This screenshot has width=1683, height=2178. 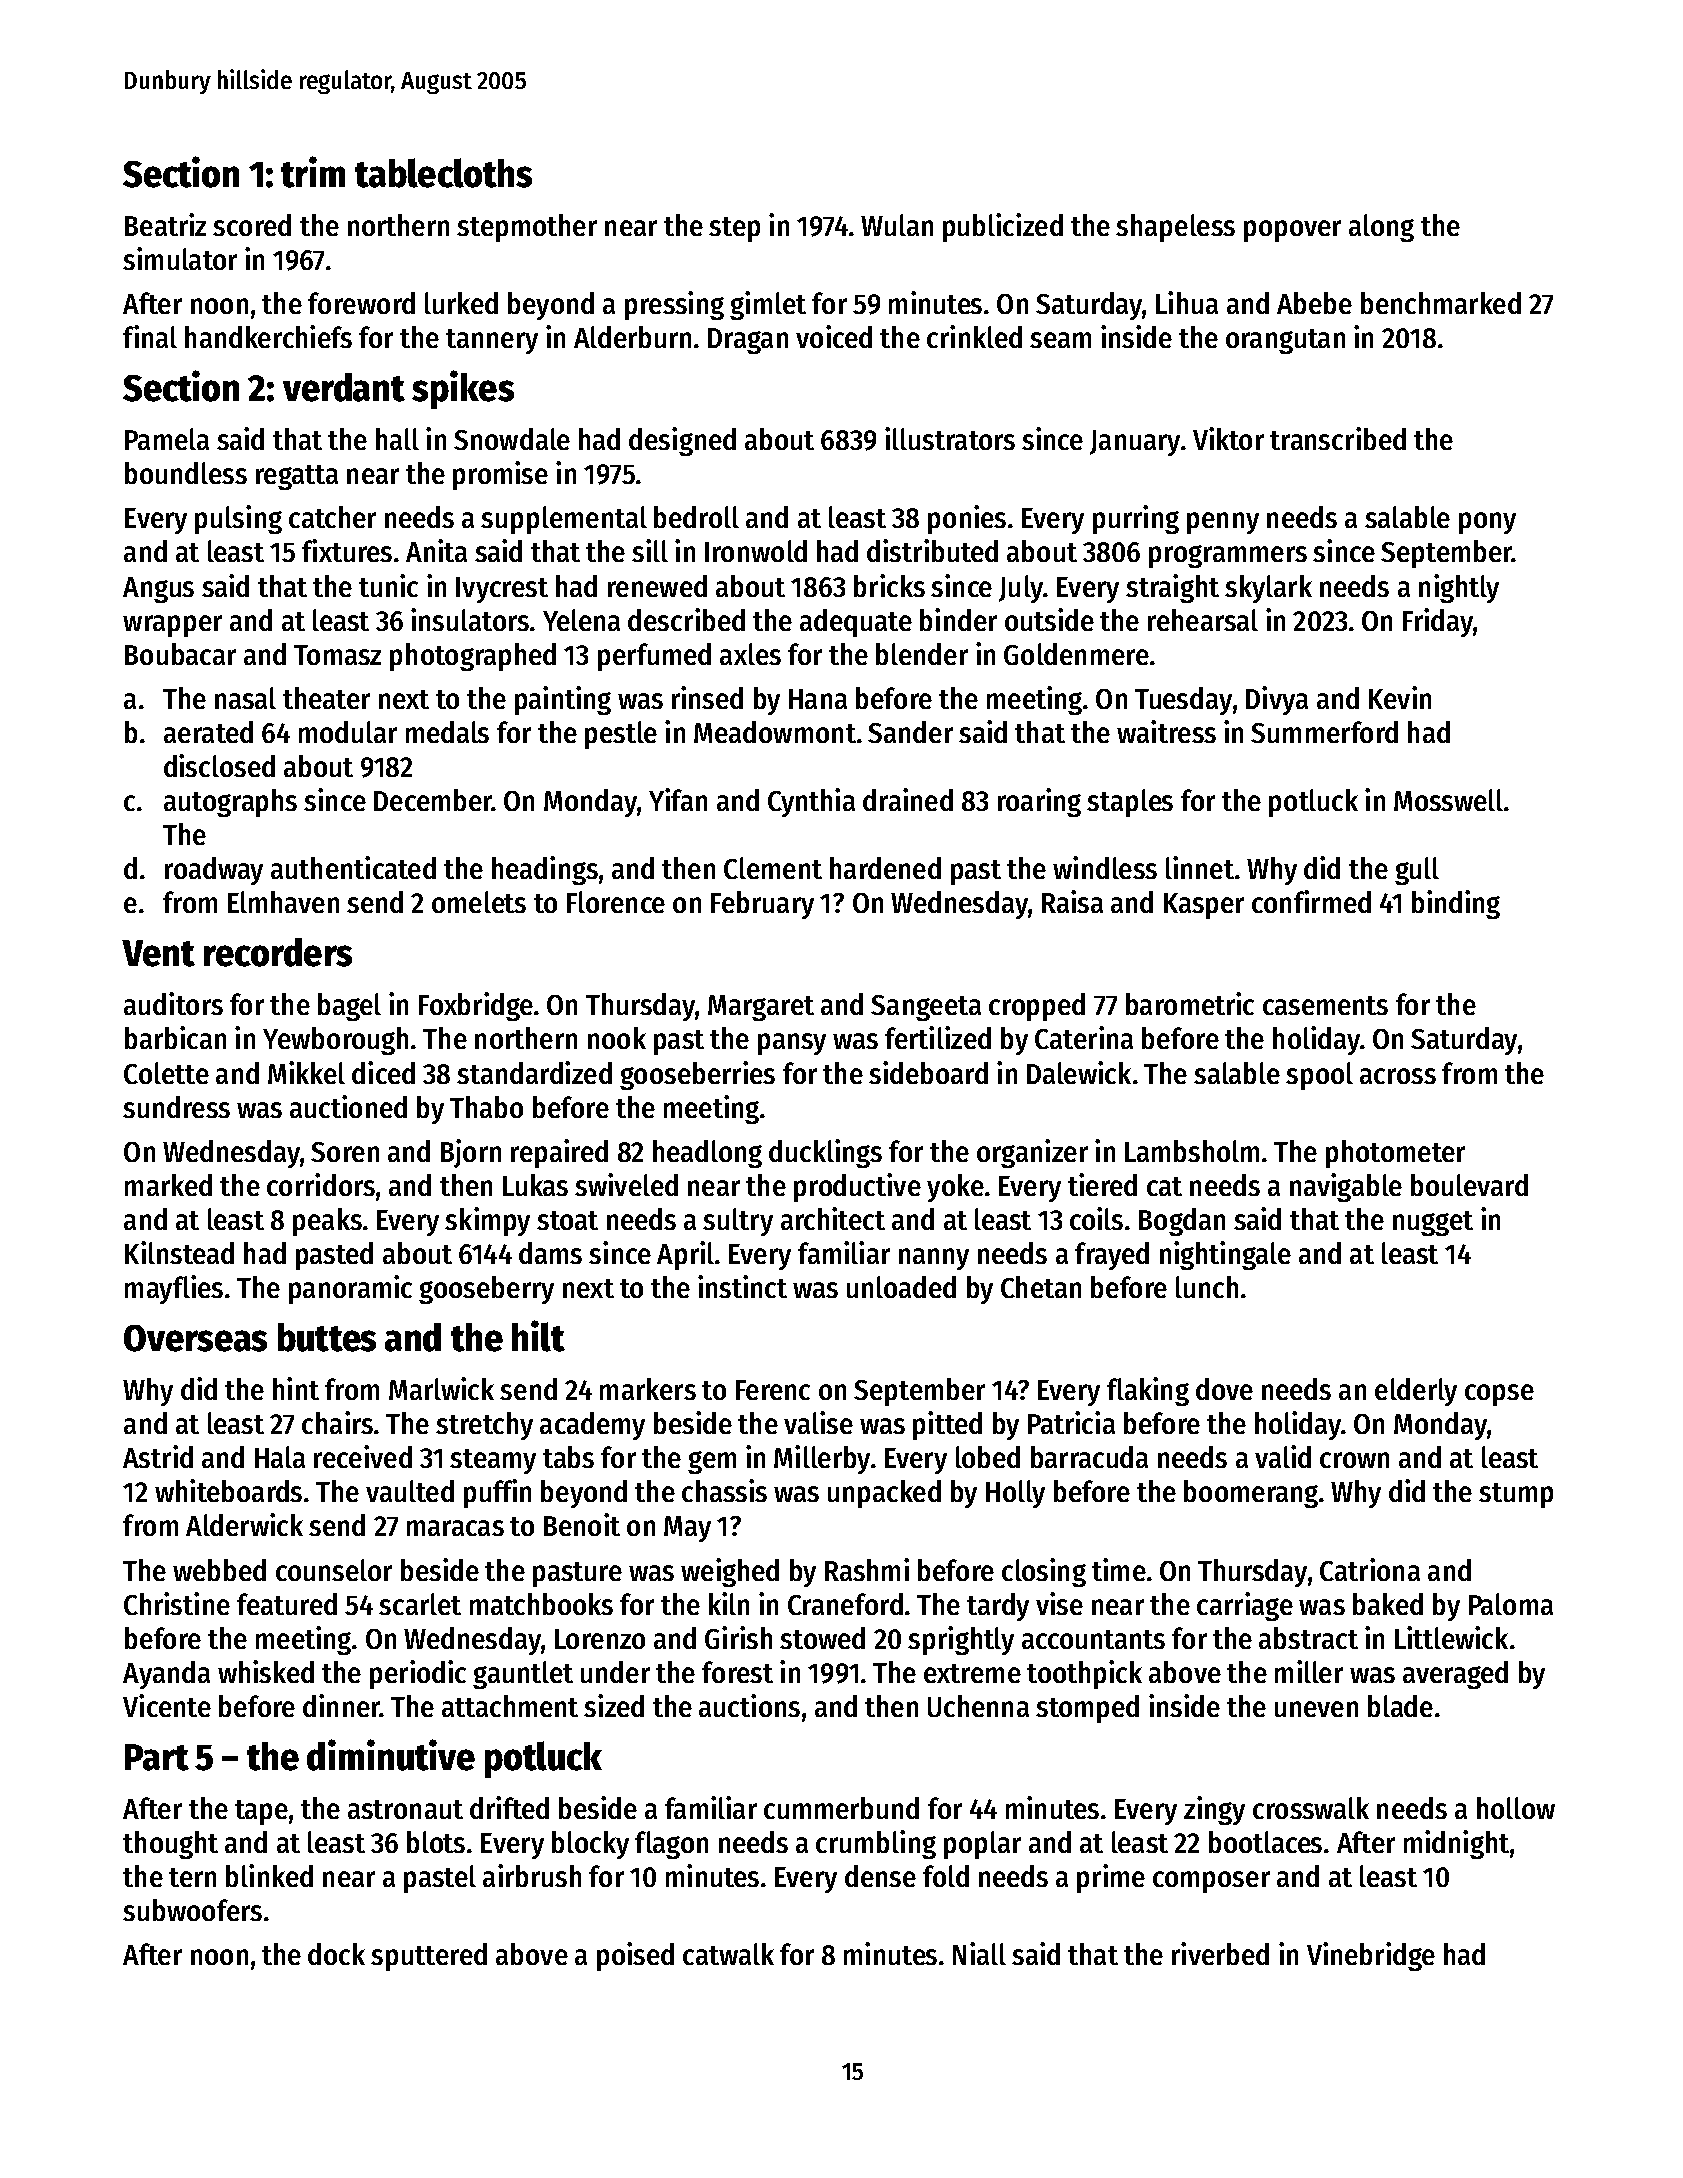 What do you see at coordinates (897, 225) in the screenshot?
I see `Wulan` at bounding box center [897, 225].
